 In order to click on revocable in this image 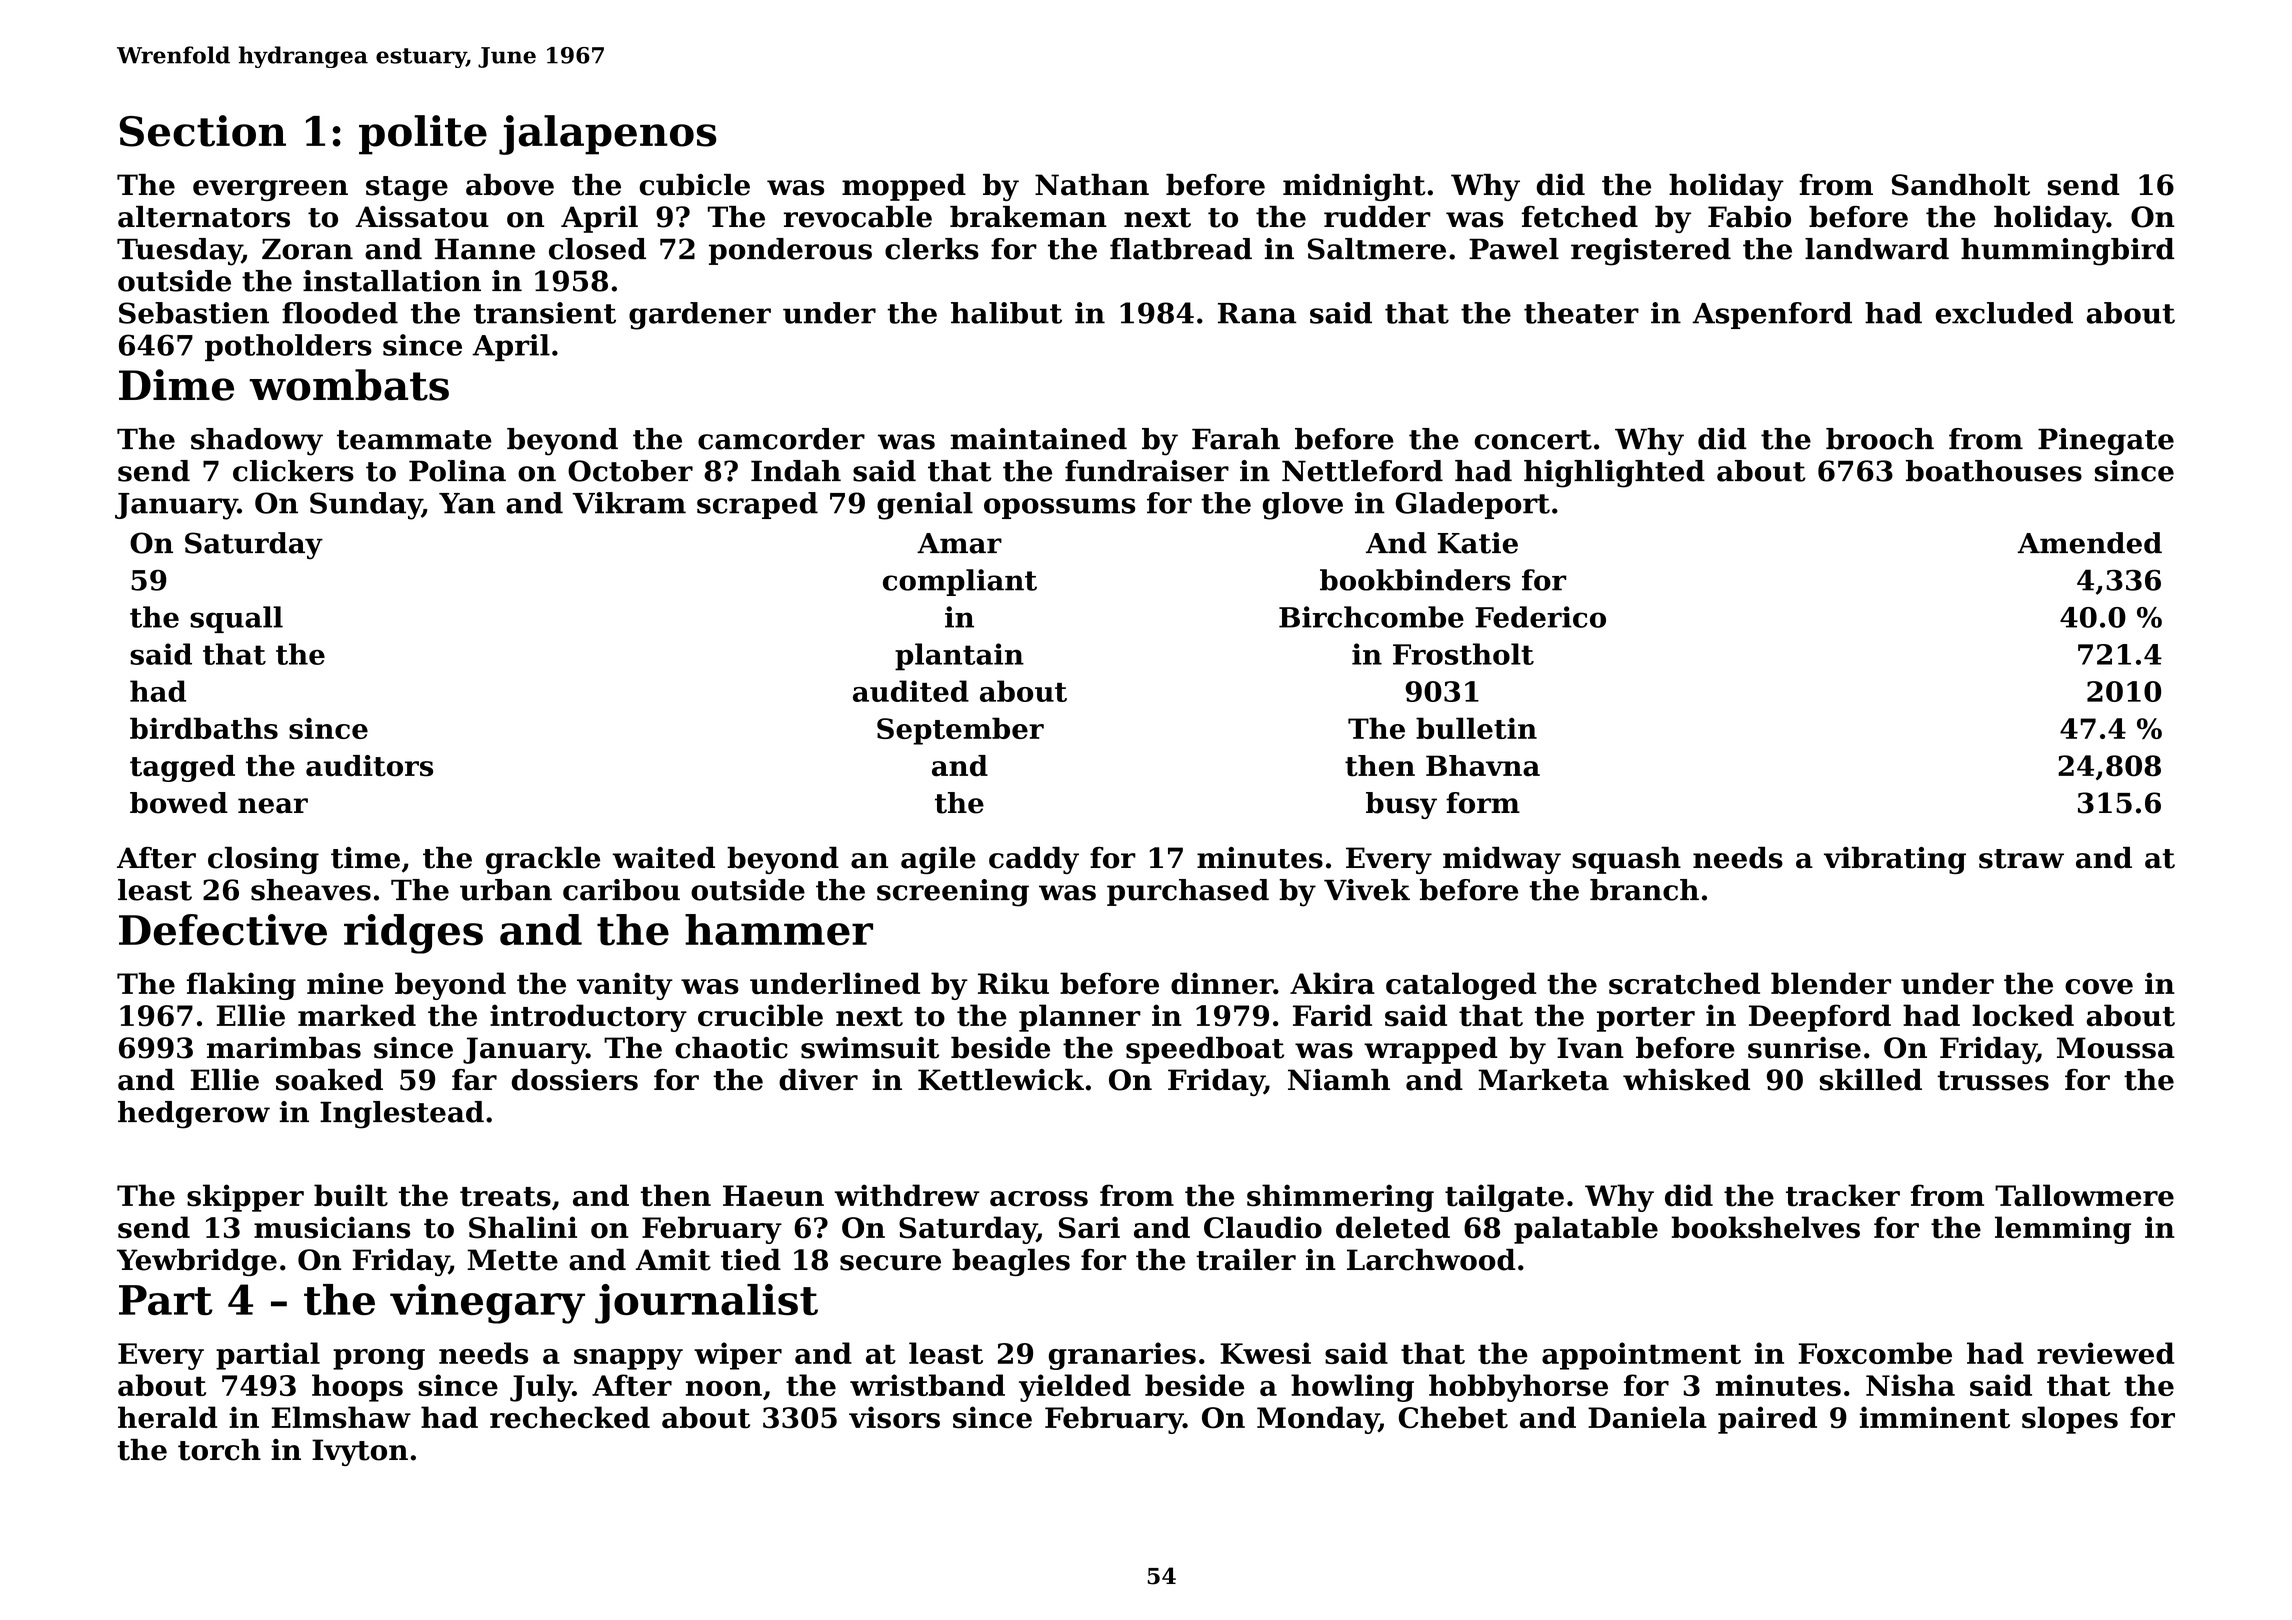, I will do `click(858, 217)`.
